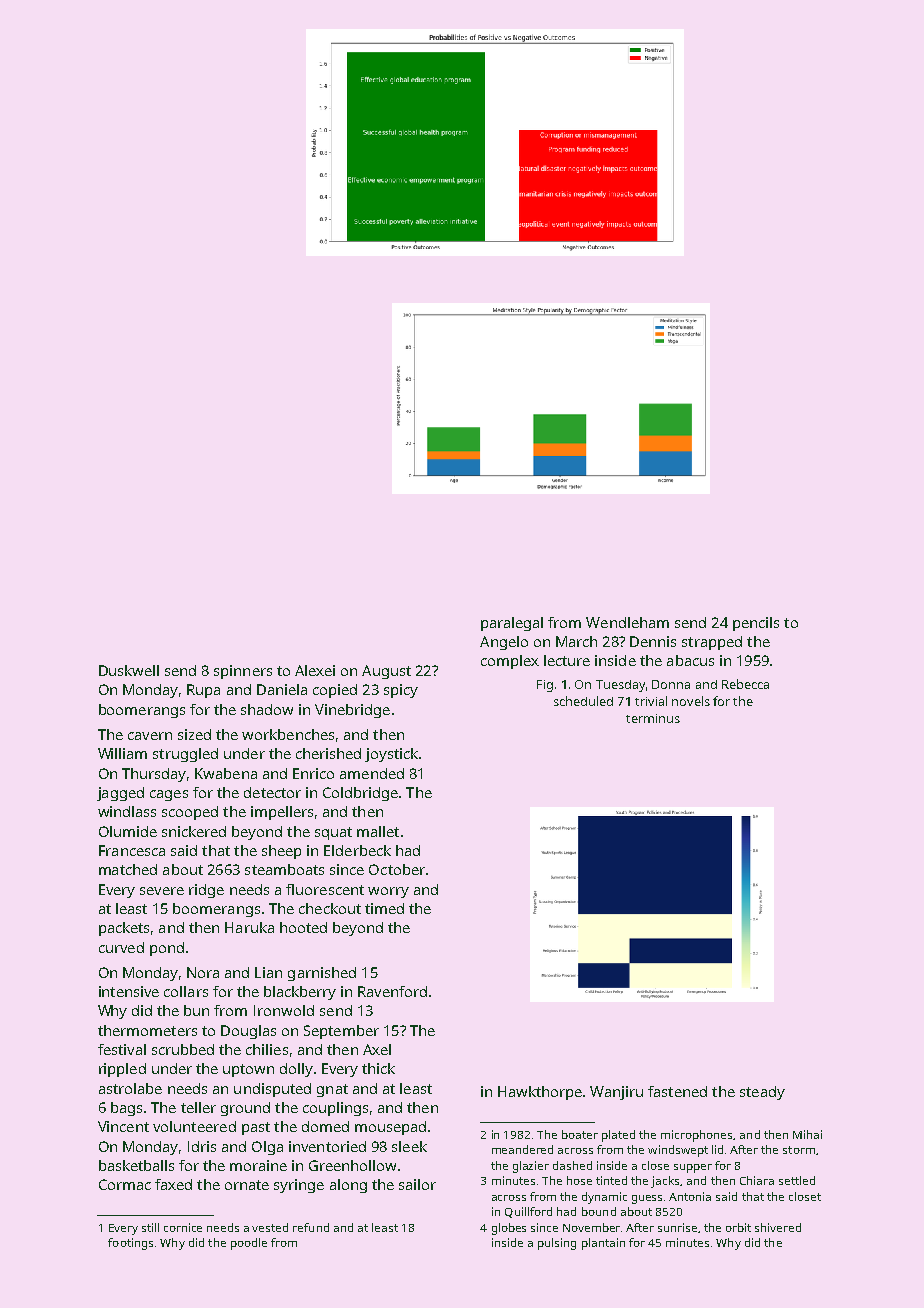 This screenshot has width=924, height=1308. Describe the element at coordinates (185, 755) in the screenshot. I see `struggled` at that location.
